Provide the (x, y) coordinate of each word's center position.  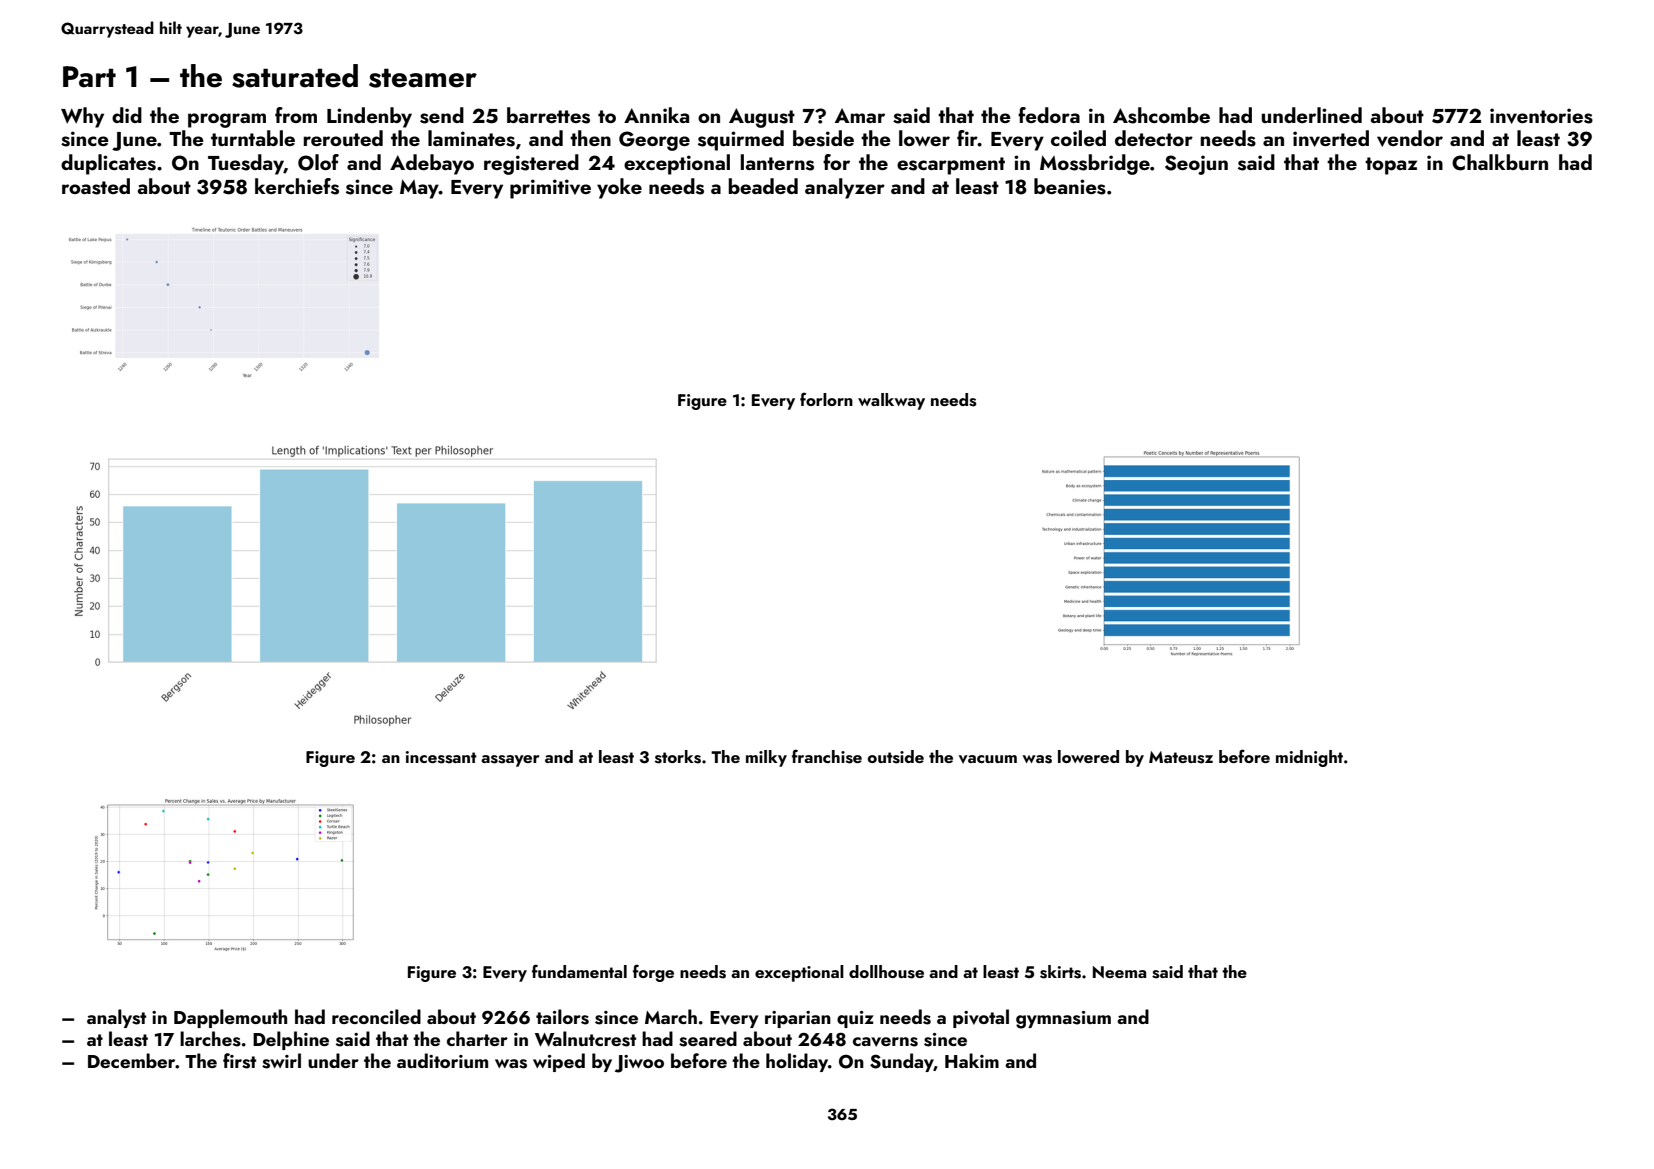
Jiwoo (639, 1064)
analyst (116, 1018)
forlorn (826, 399)
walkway (891, 401)
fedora (1049, 115)
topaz (1391, 166)
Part (89, 77)
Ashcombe (1161, 115)
